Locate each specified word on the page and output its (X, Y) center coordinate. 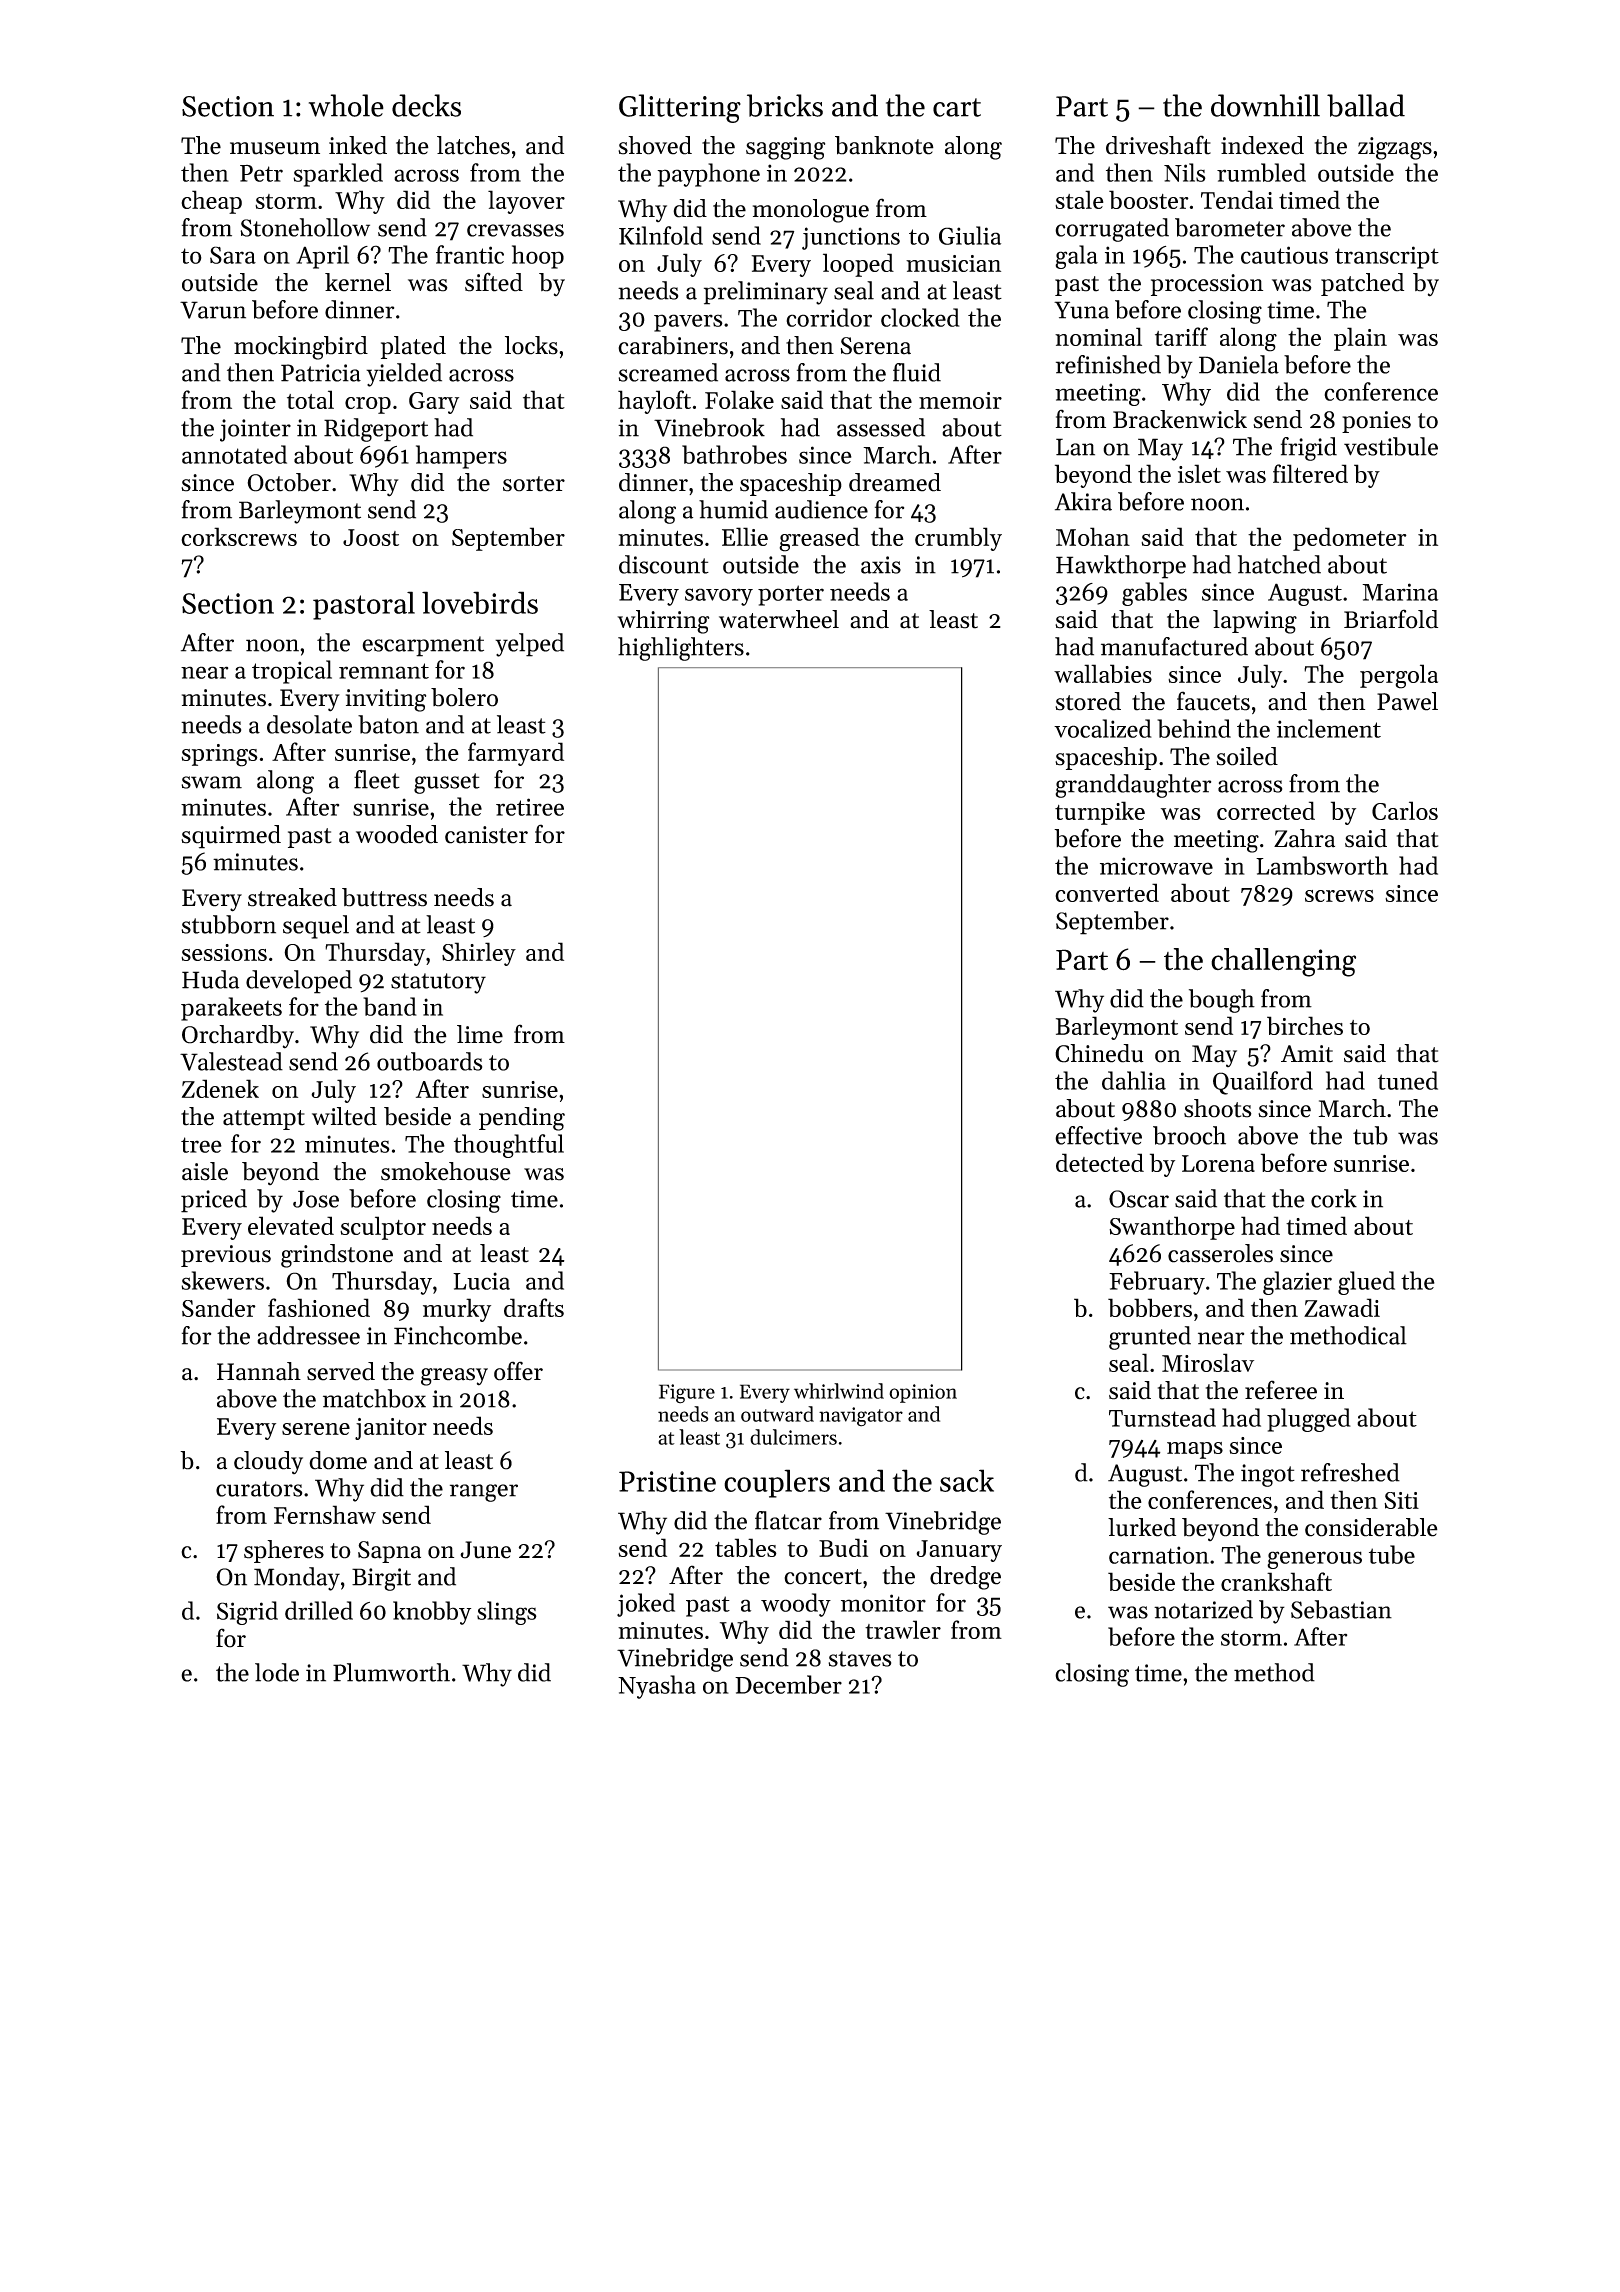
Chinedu (1099, 1053)
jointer (255, 430)
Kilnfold (661, 235)
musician (953, 263)
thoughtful (509, 1146)
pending (522, 1119)
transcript (1387, 257)
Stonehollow (305, 227)
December (788, 1684)
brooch (1189, 1135)
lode (277, 1672)
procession (1207, 285)
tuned (1408, 1080)
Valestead (231, 1061)
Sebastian (1341, 1609)
